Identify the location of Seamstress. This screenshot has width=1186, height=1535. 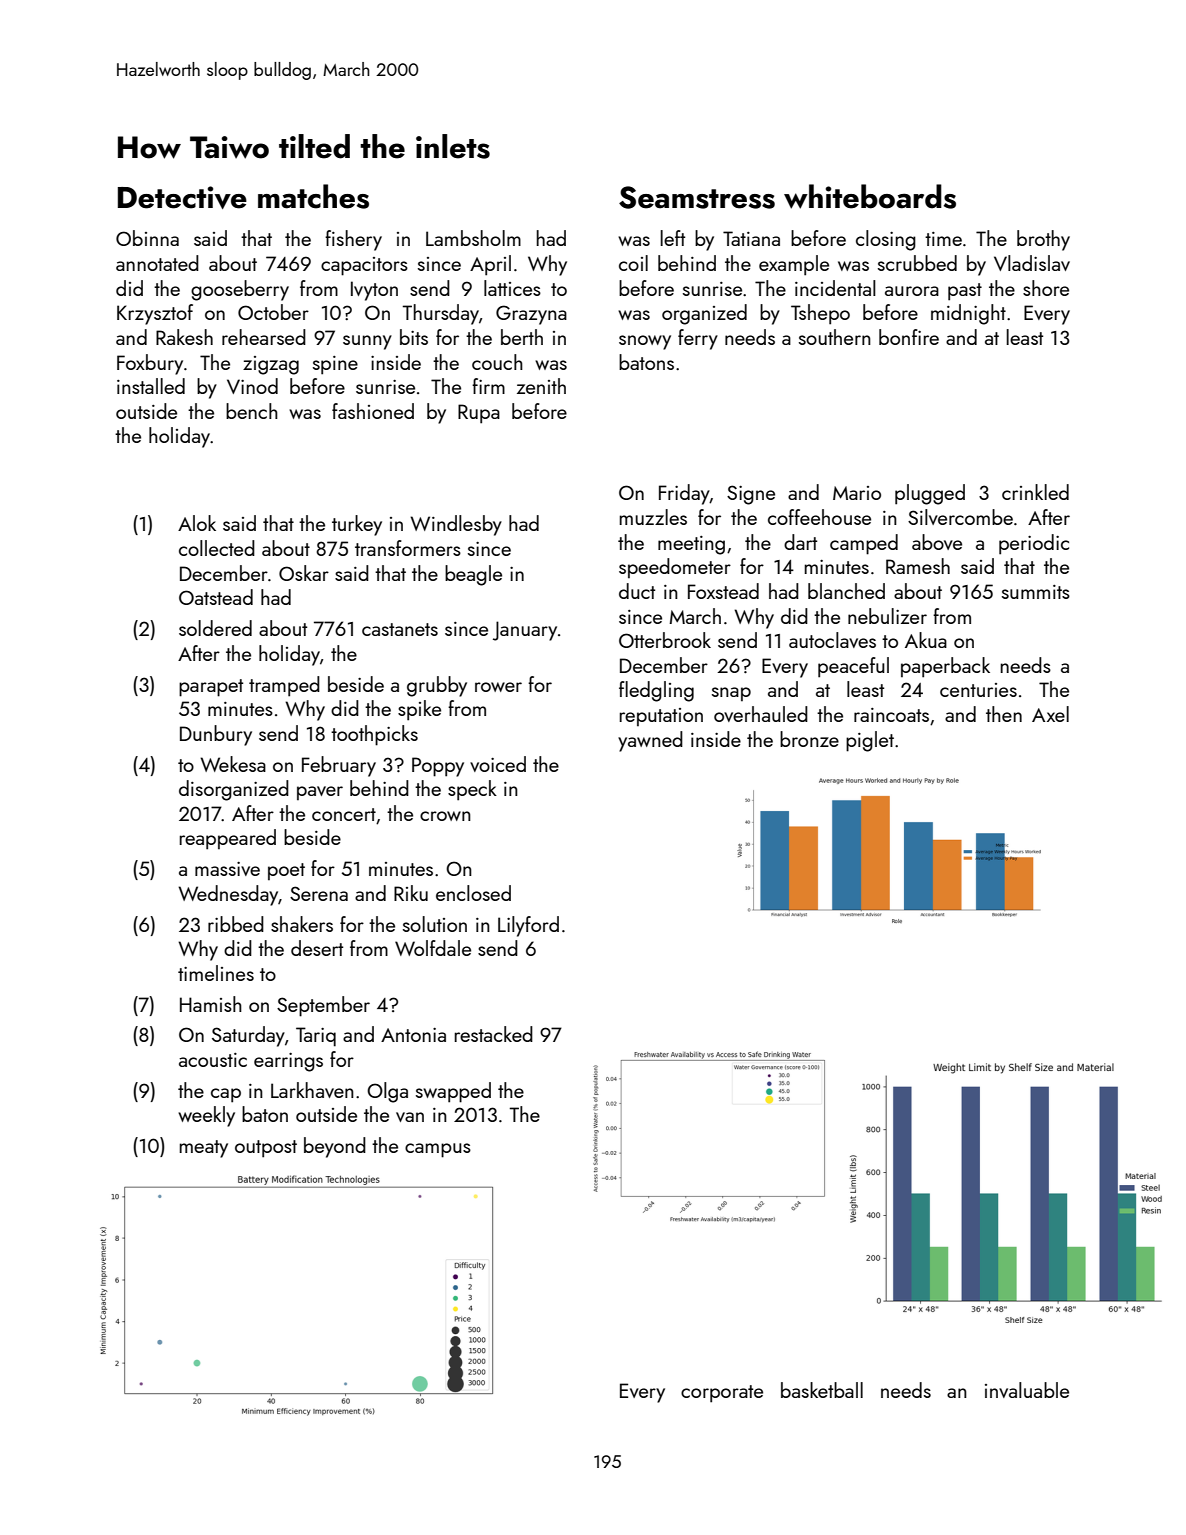
(697, 197).
